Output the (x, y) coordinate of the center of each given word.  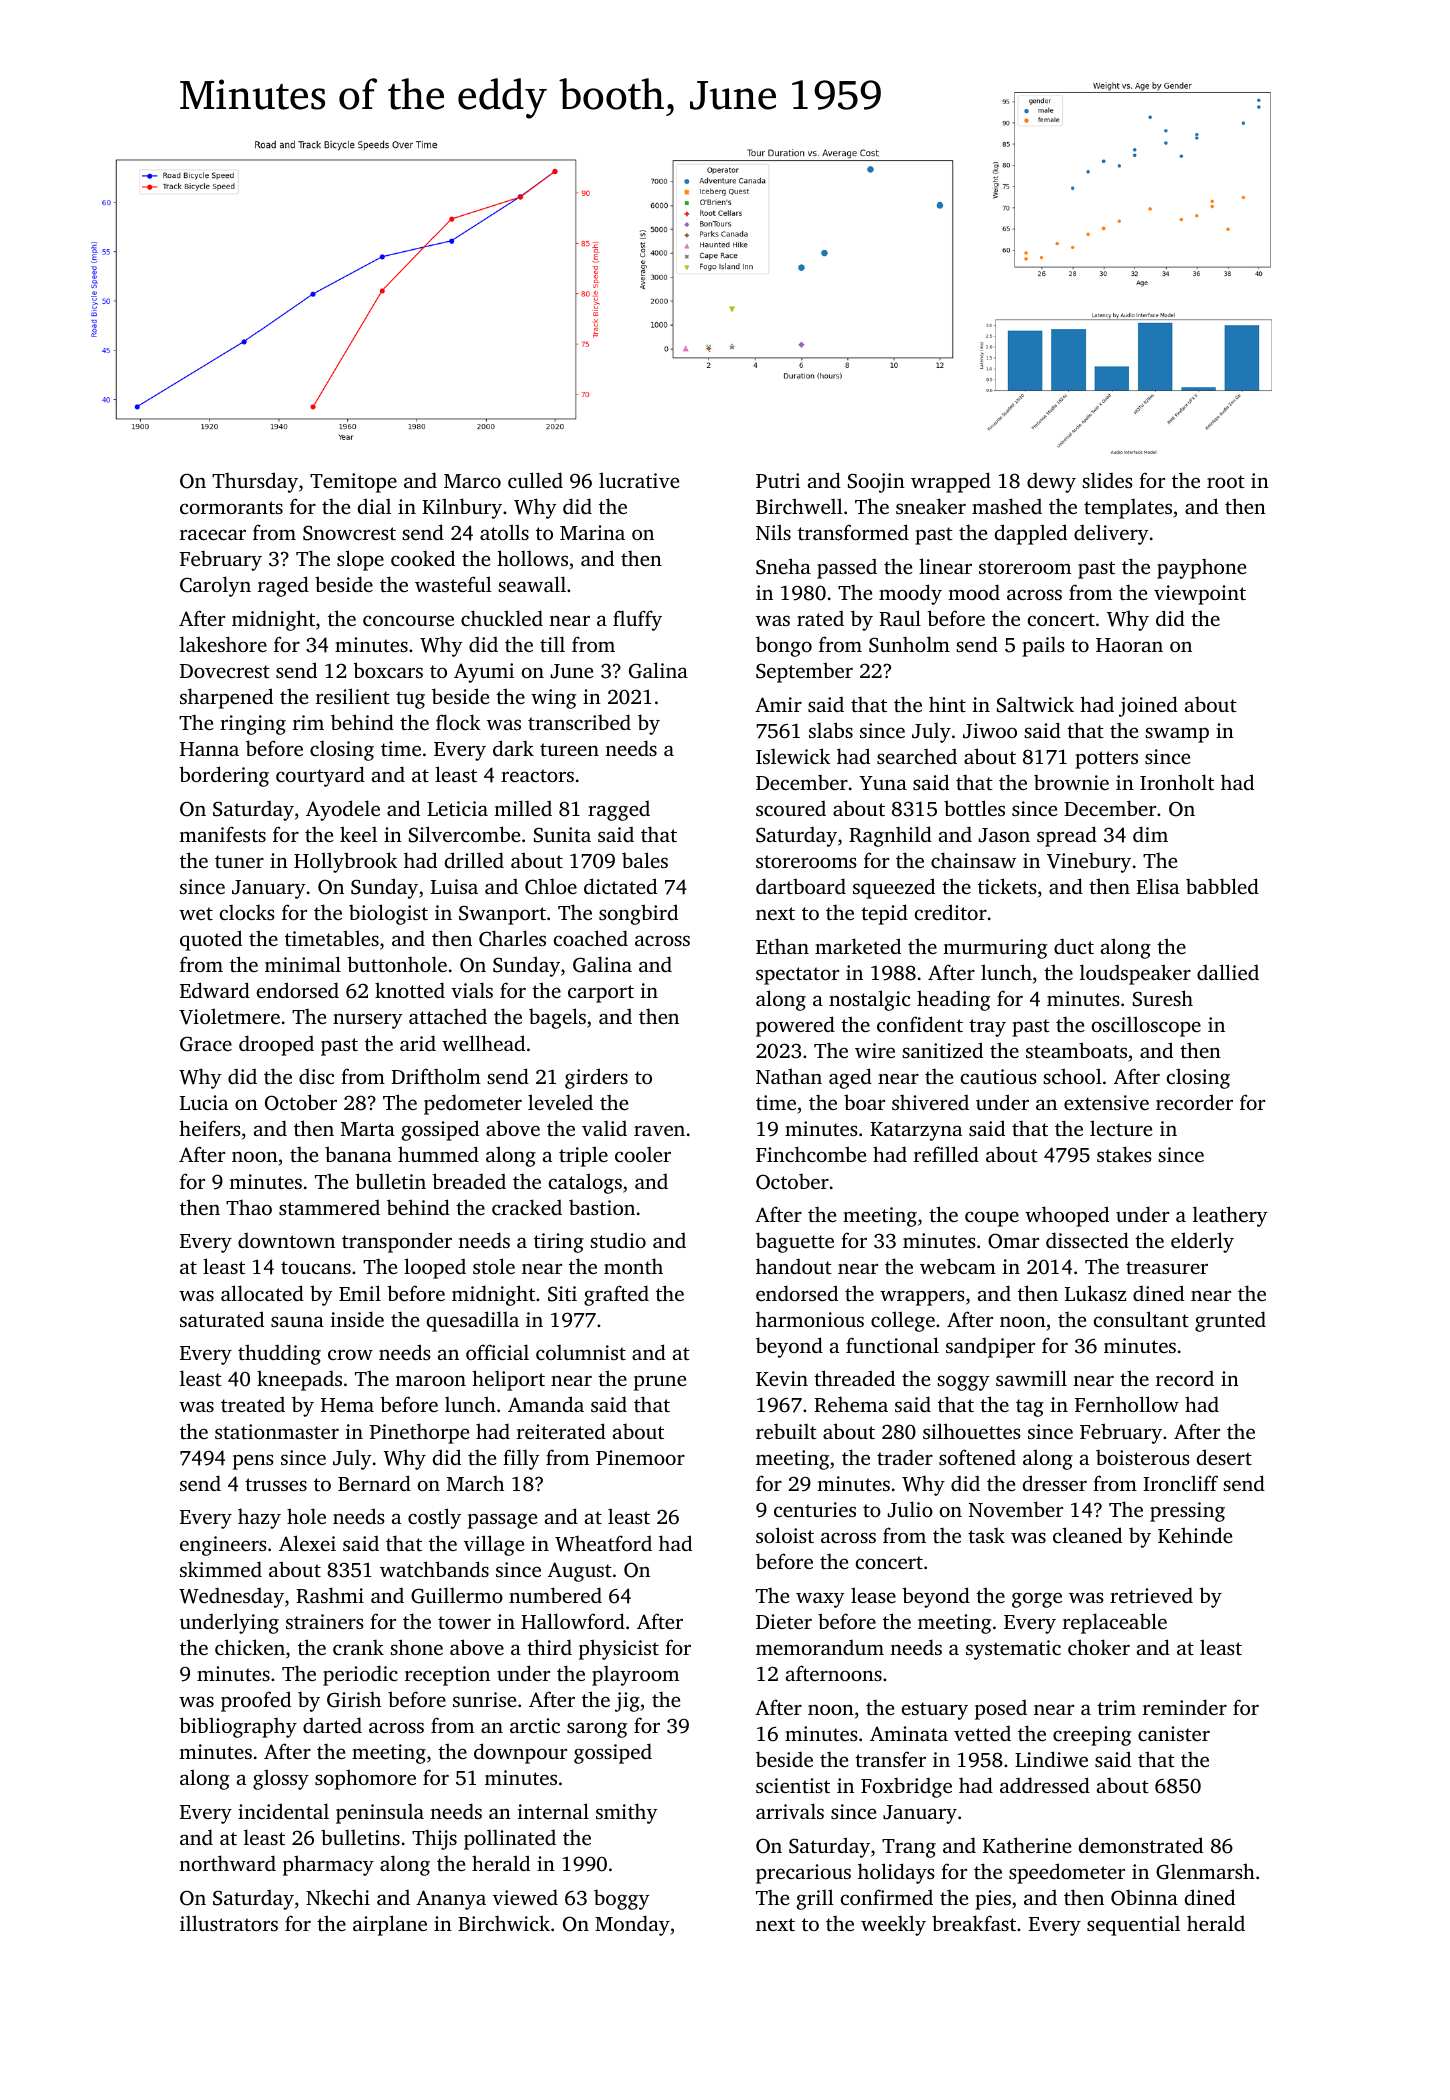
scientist (793, 1785)
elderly (1202, 1242)
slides (1107, 480)
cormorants (231, 507)
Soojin (876, 483)
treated (253, 1404)
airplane (390, 1925)
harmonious (810, 1319)
